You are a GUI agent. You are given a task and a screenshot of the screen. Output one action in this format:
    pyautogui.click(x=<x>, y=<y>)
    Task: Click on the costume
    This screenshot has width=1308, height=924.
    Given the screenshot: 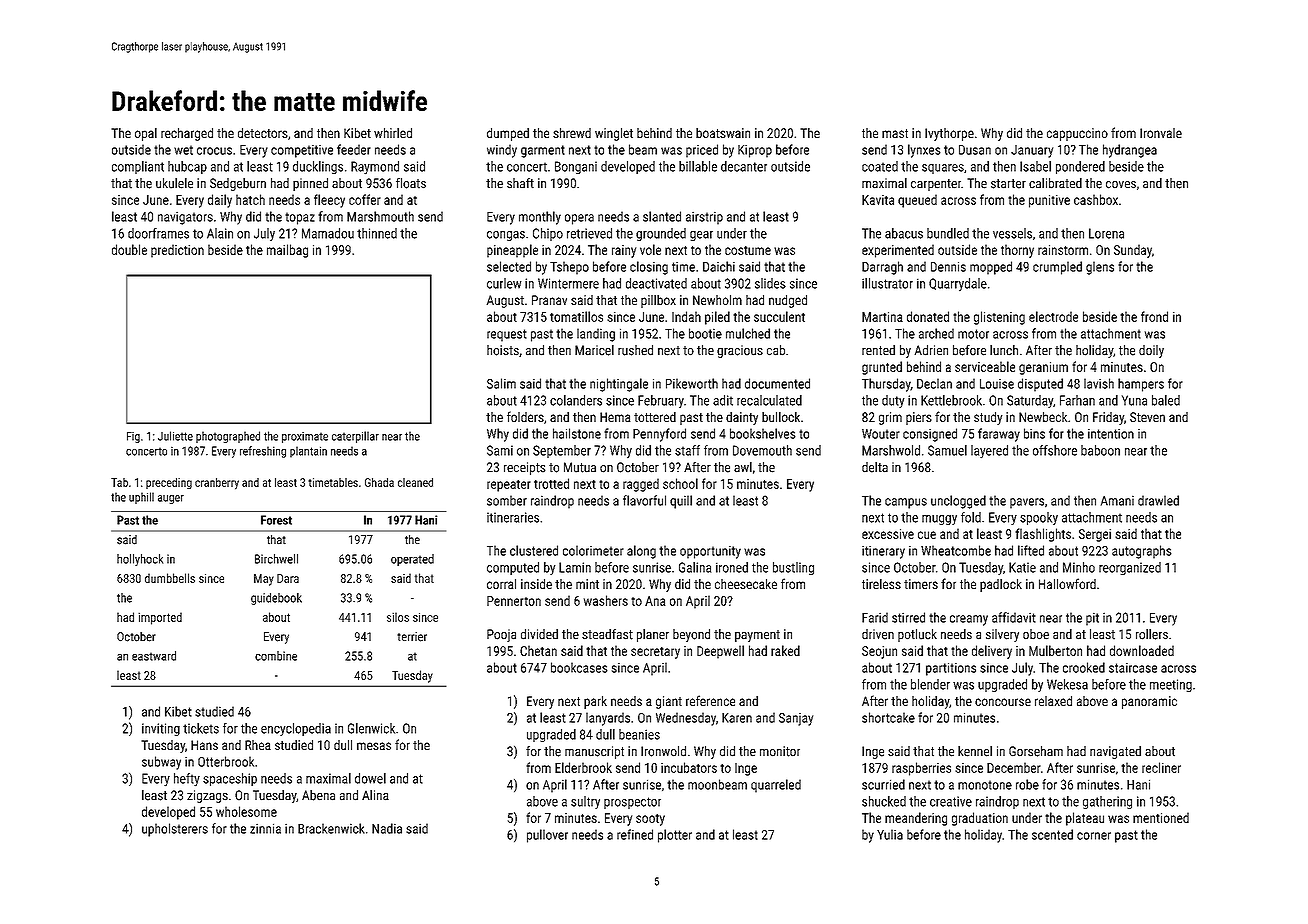 What is the action you would take?
    pyautogui.click(x=748, y=250)
